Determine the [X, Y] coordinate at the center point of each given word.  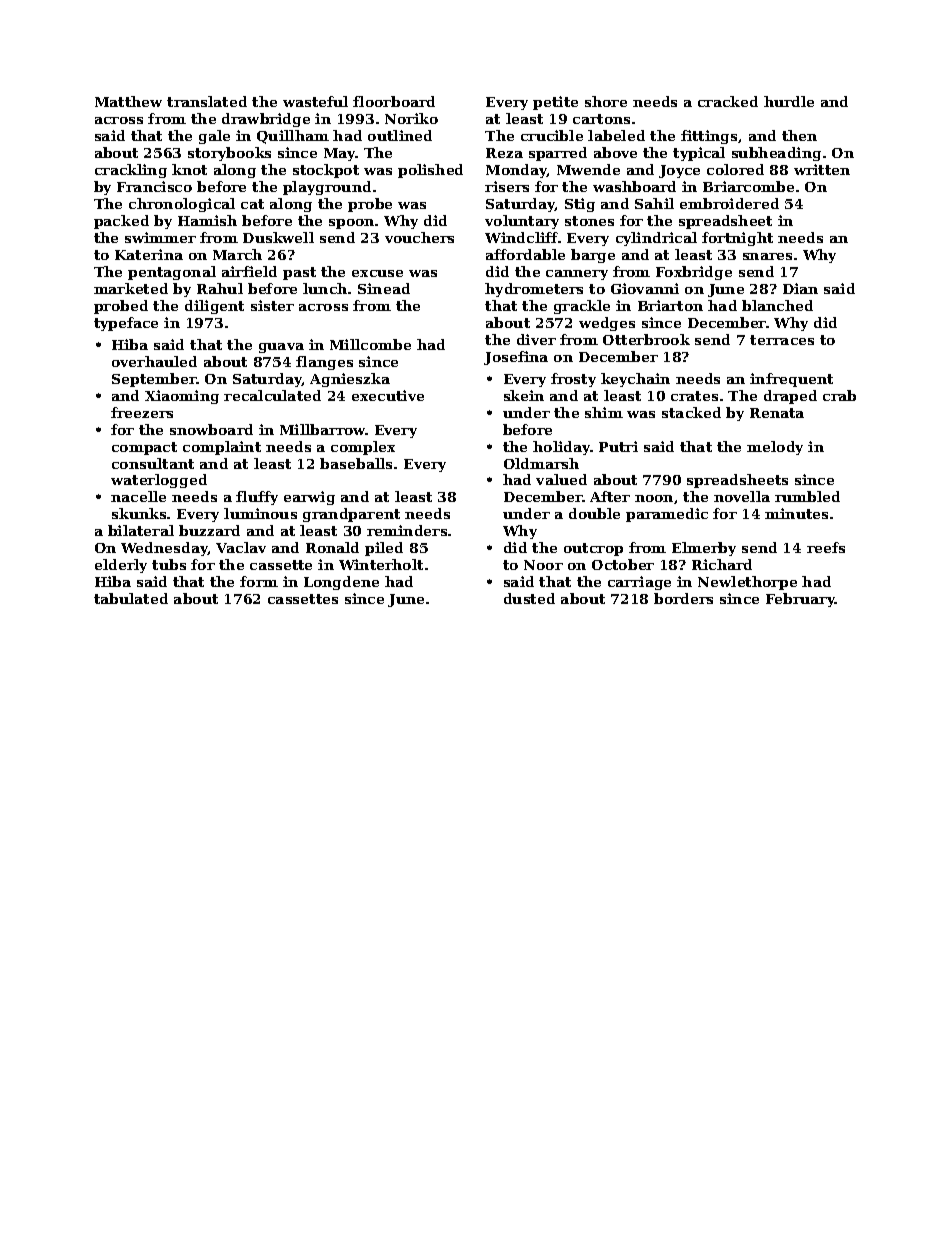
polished [430, 171]
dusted [529, 598]
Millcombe [370, 344]
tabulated [131, 598]
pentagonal [172, 273]
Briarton [670, 305]
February [800, 600]
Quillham [293, 137]
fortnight [737, 239]
